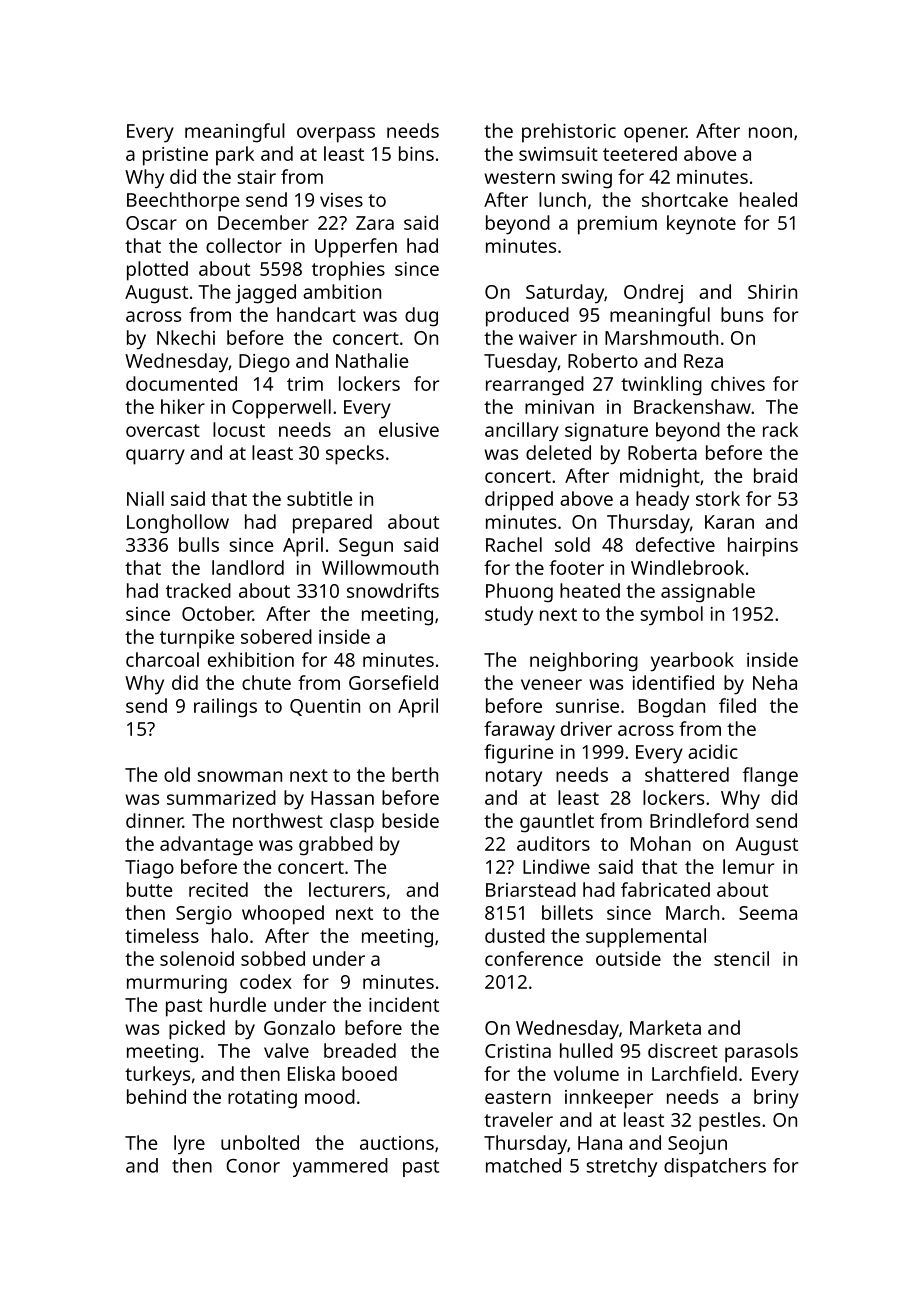  Describe the element at coordinates (262, 1099) in the screenshot. I see `rotating` at that location.
